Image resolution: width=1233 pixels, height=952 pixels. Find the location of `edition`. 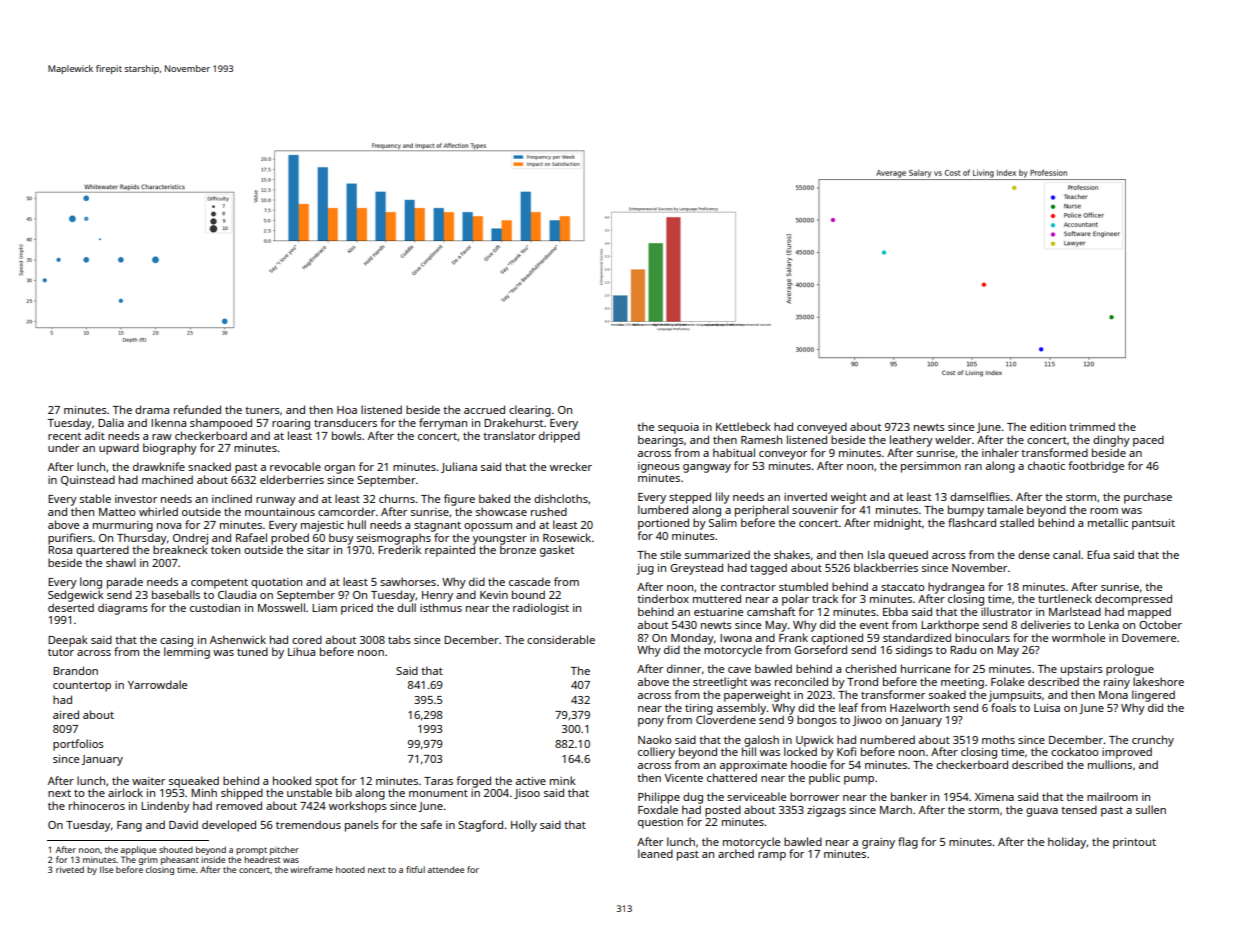

edition is located at coordinates (1048, 426).
